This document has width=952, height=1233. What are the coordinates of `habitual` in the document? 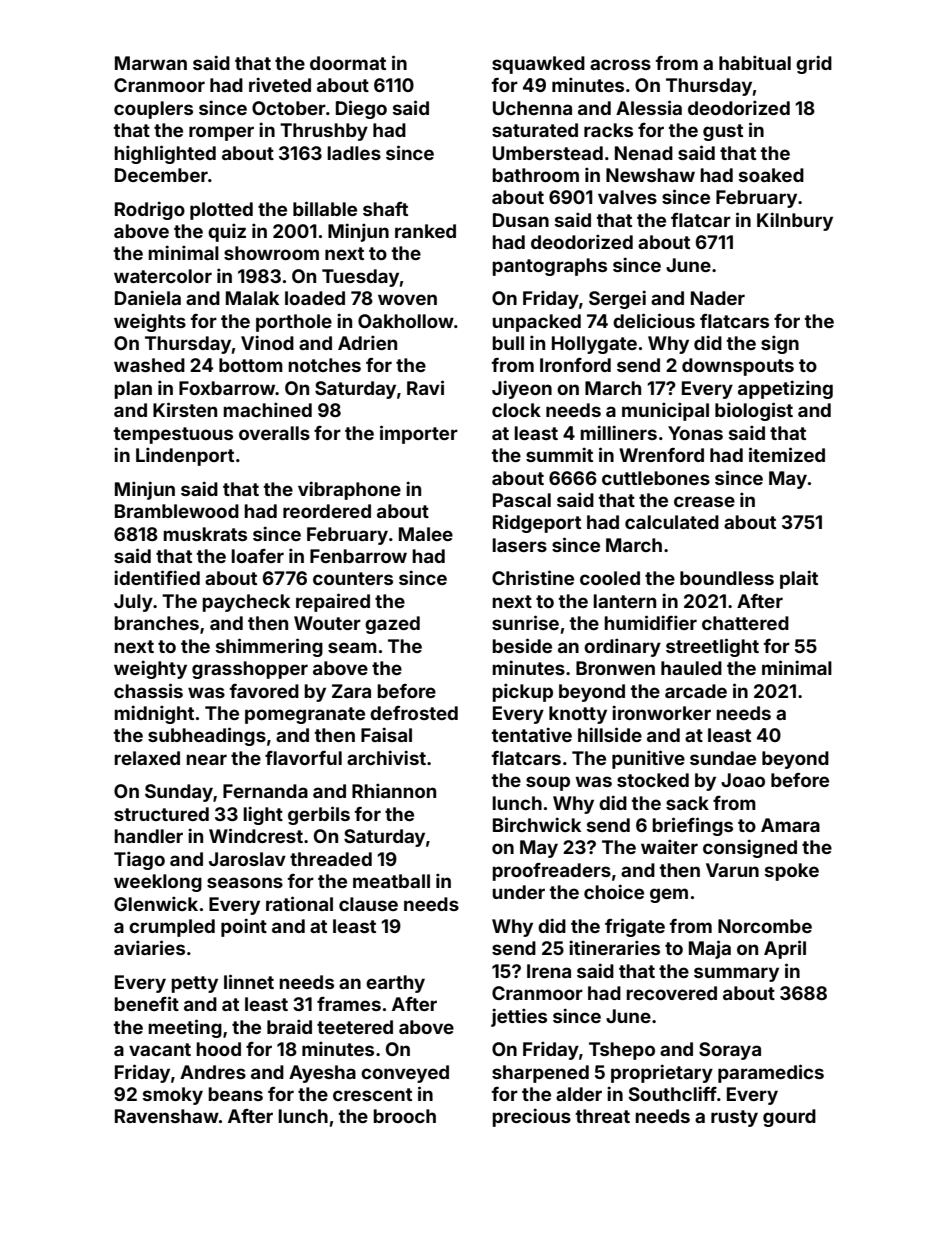 It's located at (755, 62).
